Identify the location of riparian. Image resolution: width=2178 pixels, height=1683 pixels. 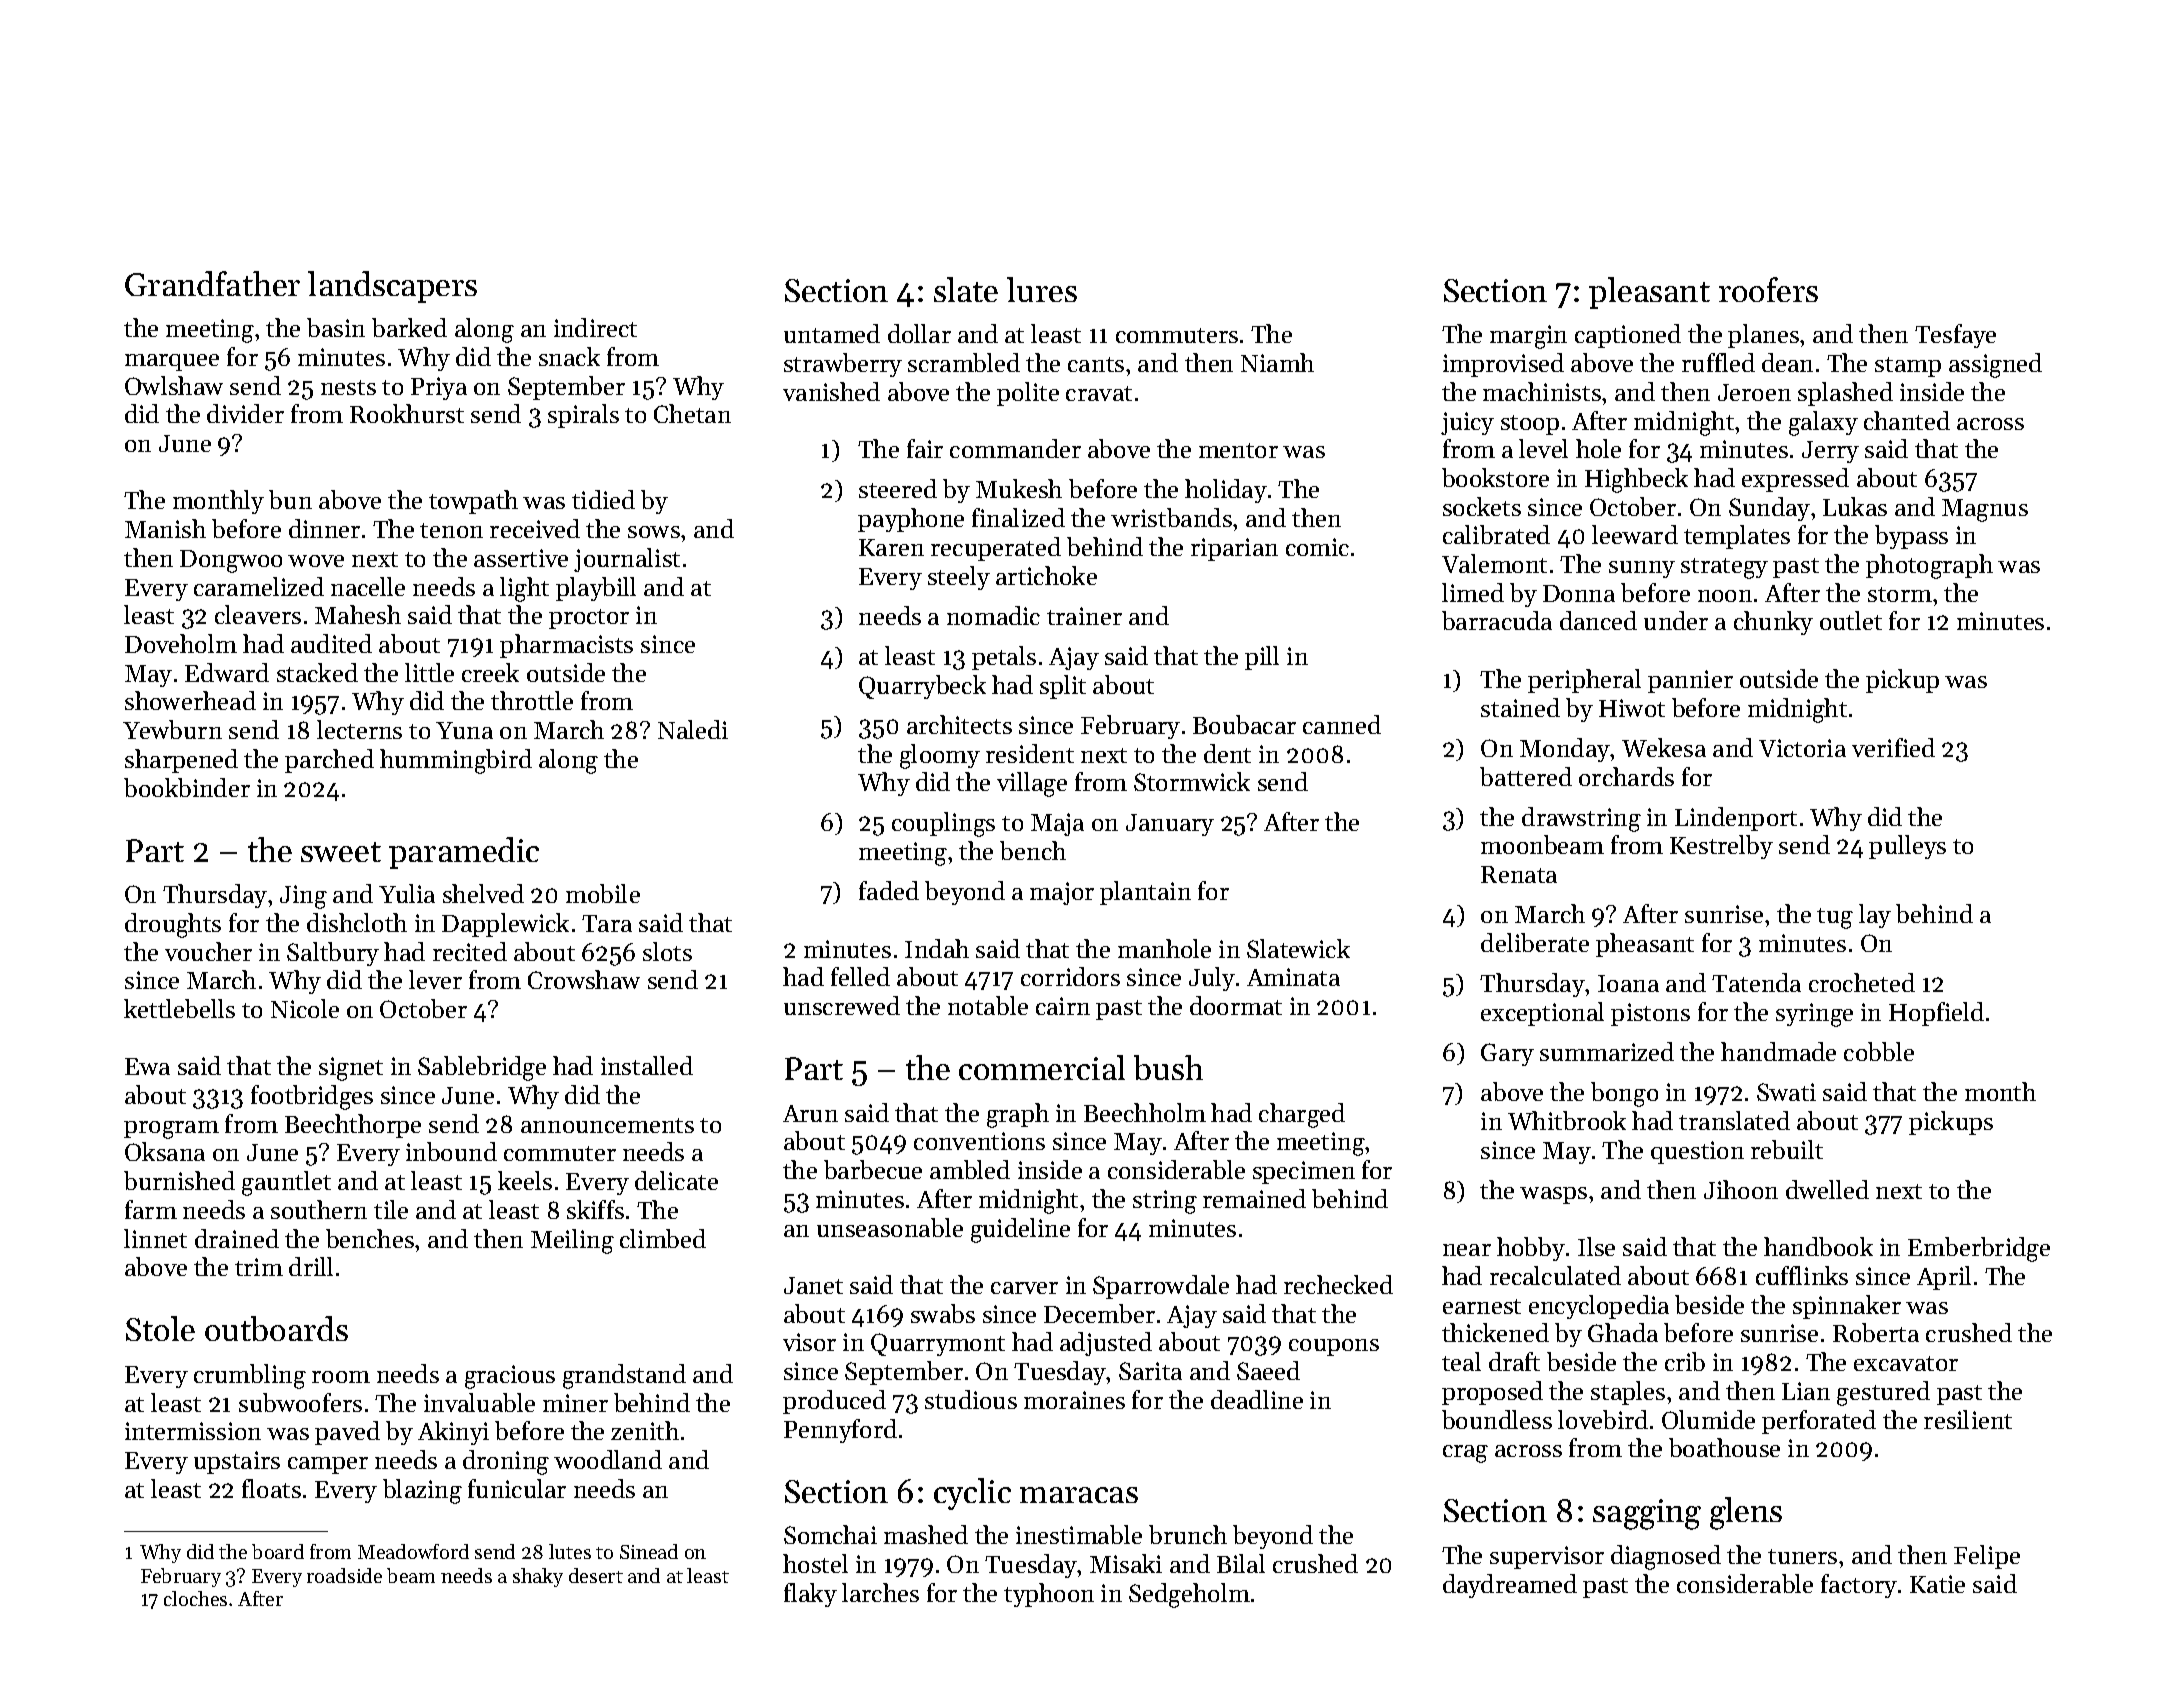
(1234, 549).
